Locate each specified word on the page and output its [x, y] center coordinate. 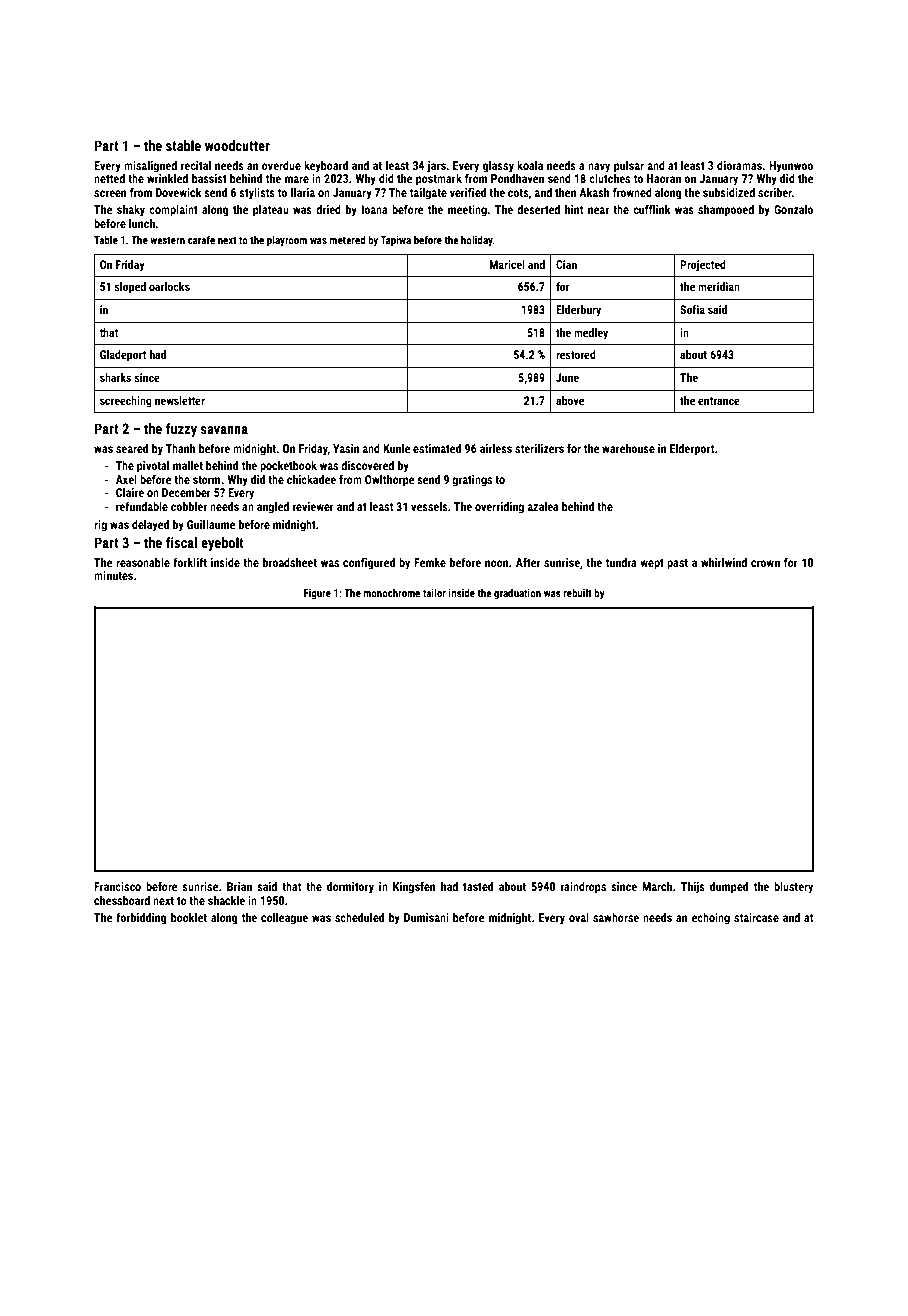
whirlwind [724, 562]
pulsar [629, 167]
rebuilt [578, 593]
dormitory [350, 888]
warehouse [628, 448]
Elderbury [578, 311]
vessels [429, 506]
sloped [130, 288]
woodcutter [237, 145]
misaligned [150, 167]
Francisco [117, 886]
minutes [113, 575]
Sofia [692, 309]
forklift [190, 562]
